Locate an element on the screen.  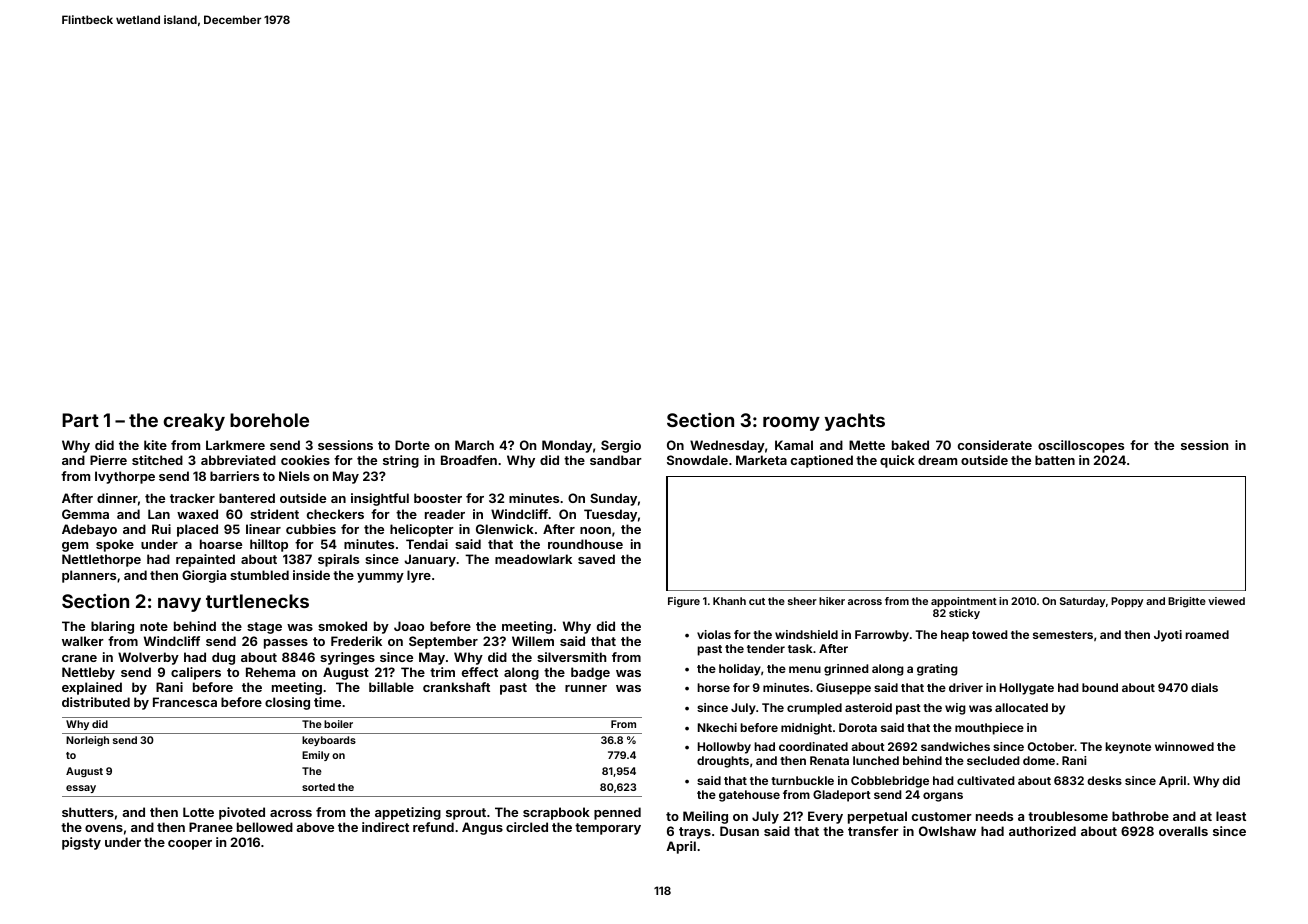
shutters is located at coordinates (88, 812).
